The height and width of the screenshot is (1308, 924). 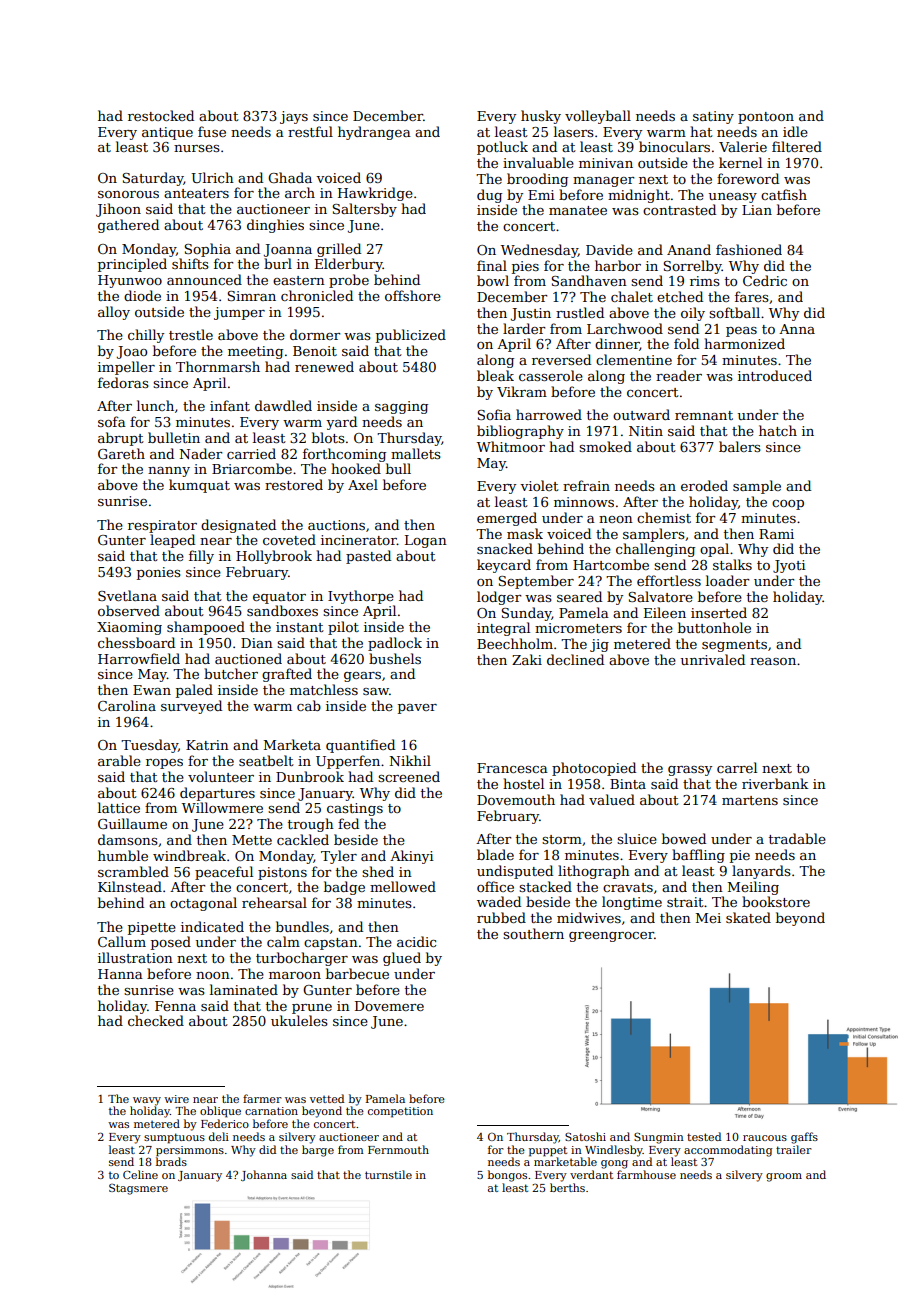 I want to click on volleyball, so click(x=598, y=117).
